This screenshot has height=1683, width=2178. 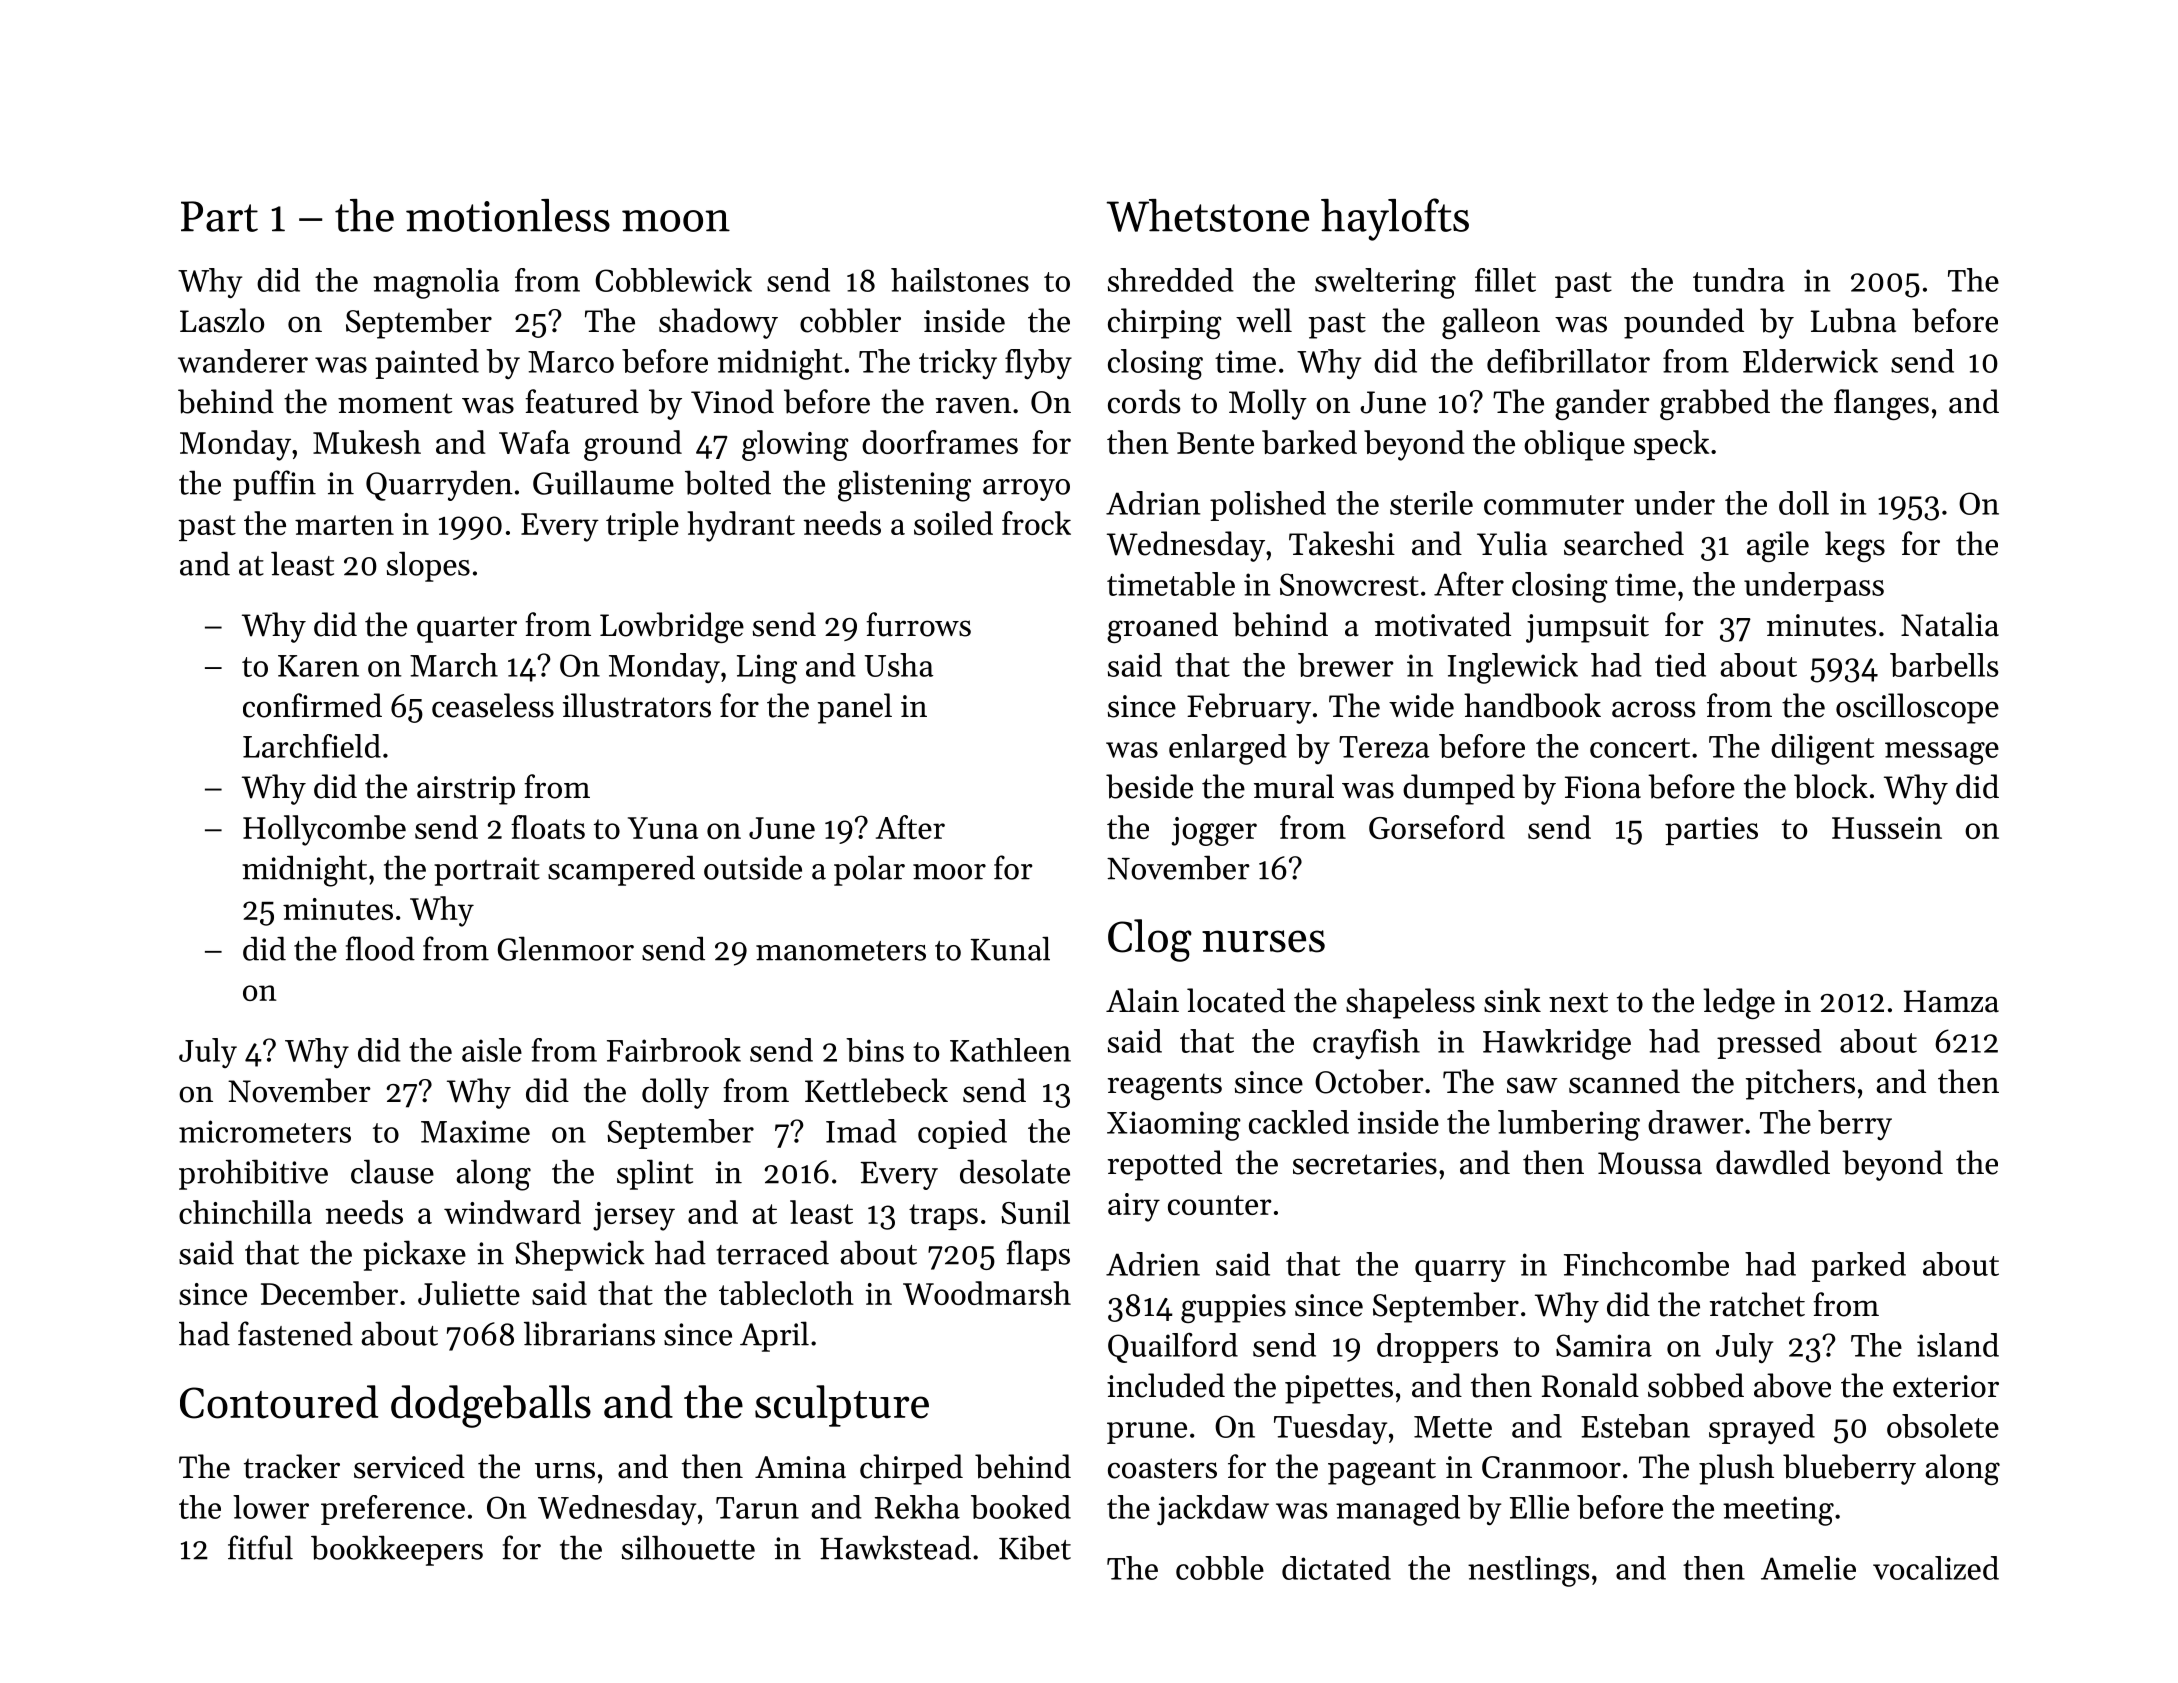 I want to click on haylofts, so click(x=1395, y=219).
